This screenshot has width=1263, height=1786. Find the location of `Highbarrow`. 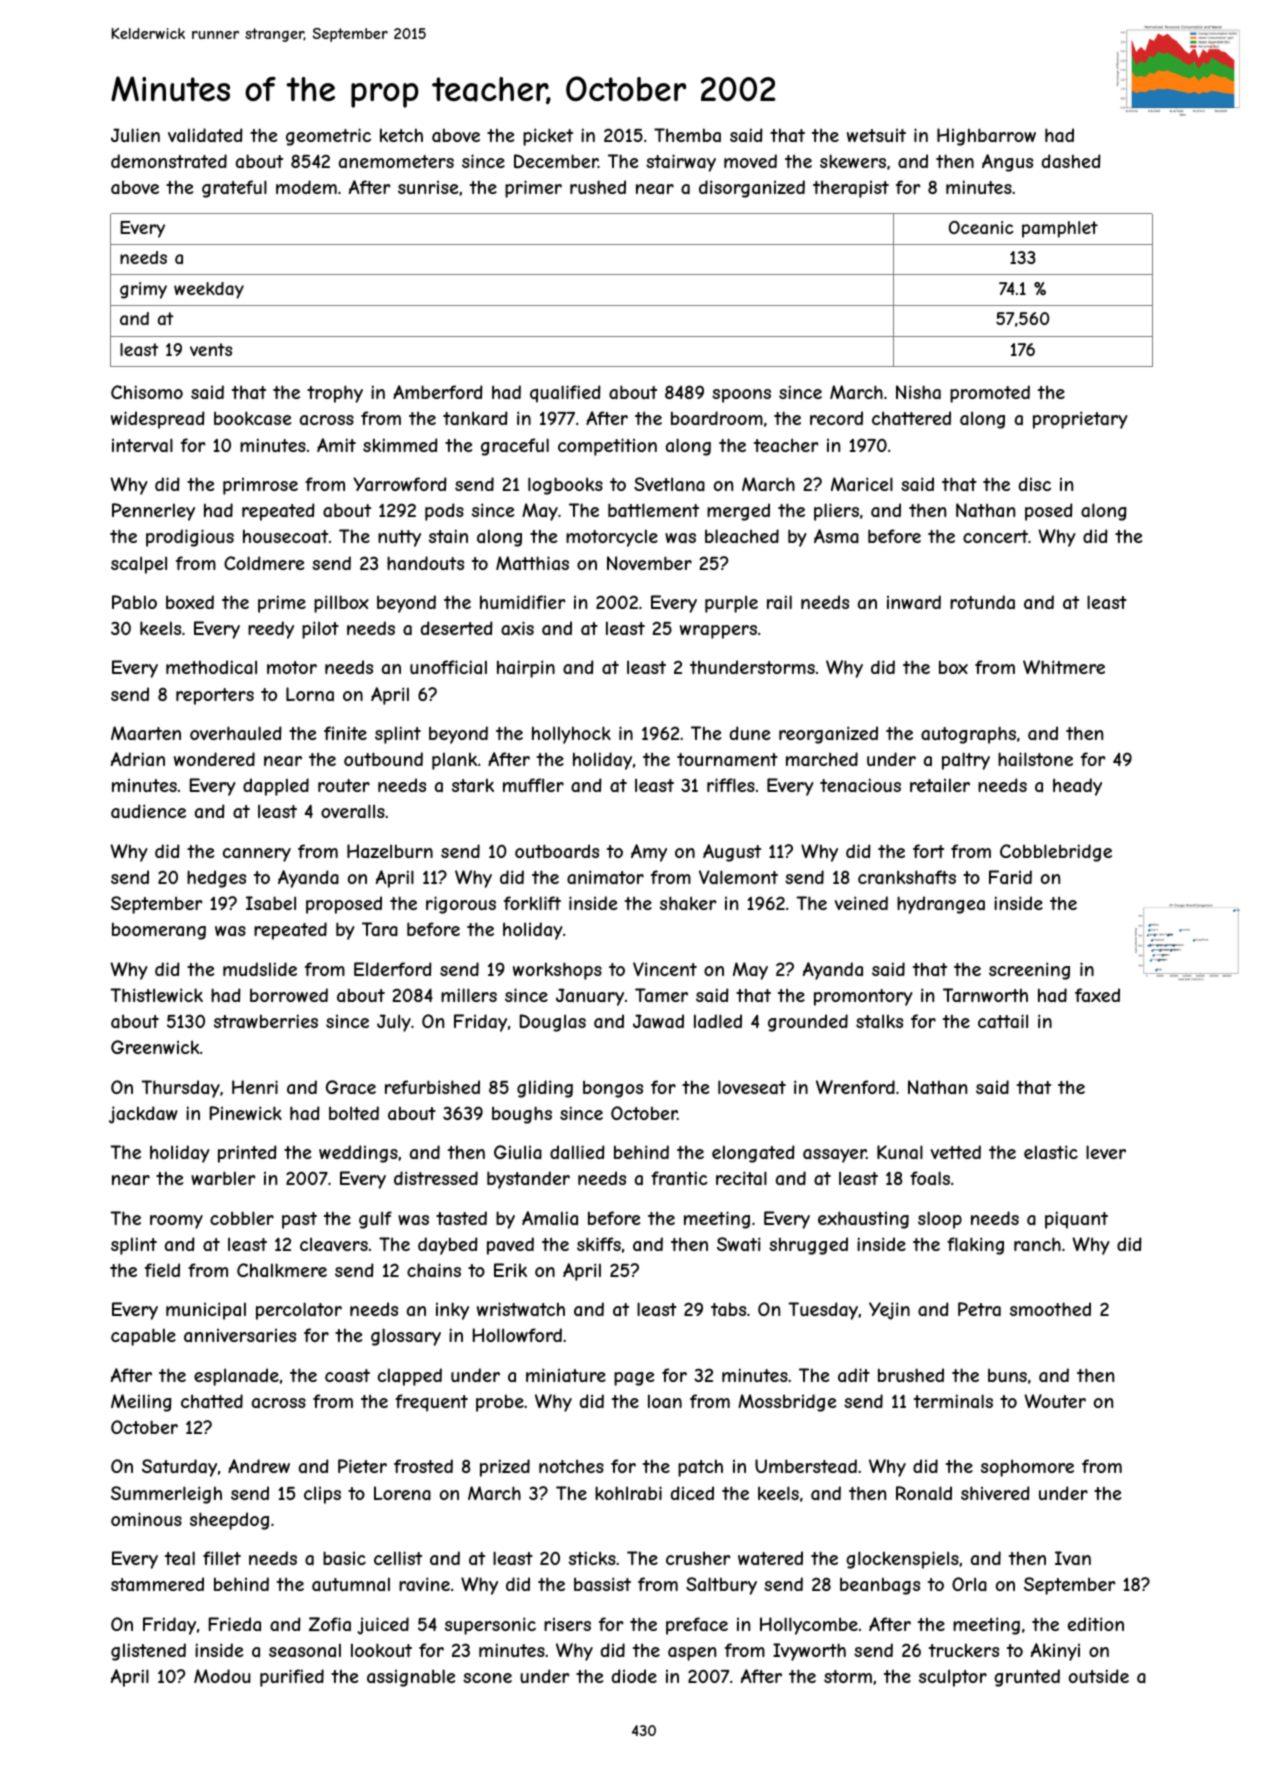

Highbarrow is located at coordinates (986, 137).
